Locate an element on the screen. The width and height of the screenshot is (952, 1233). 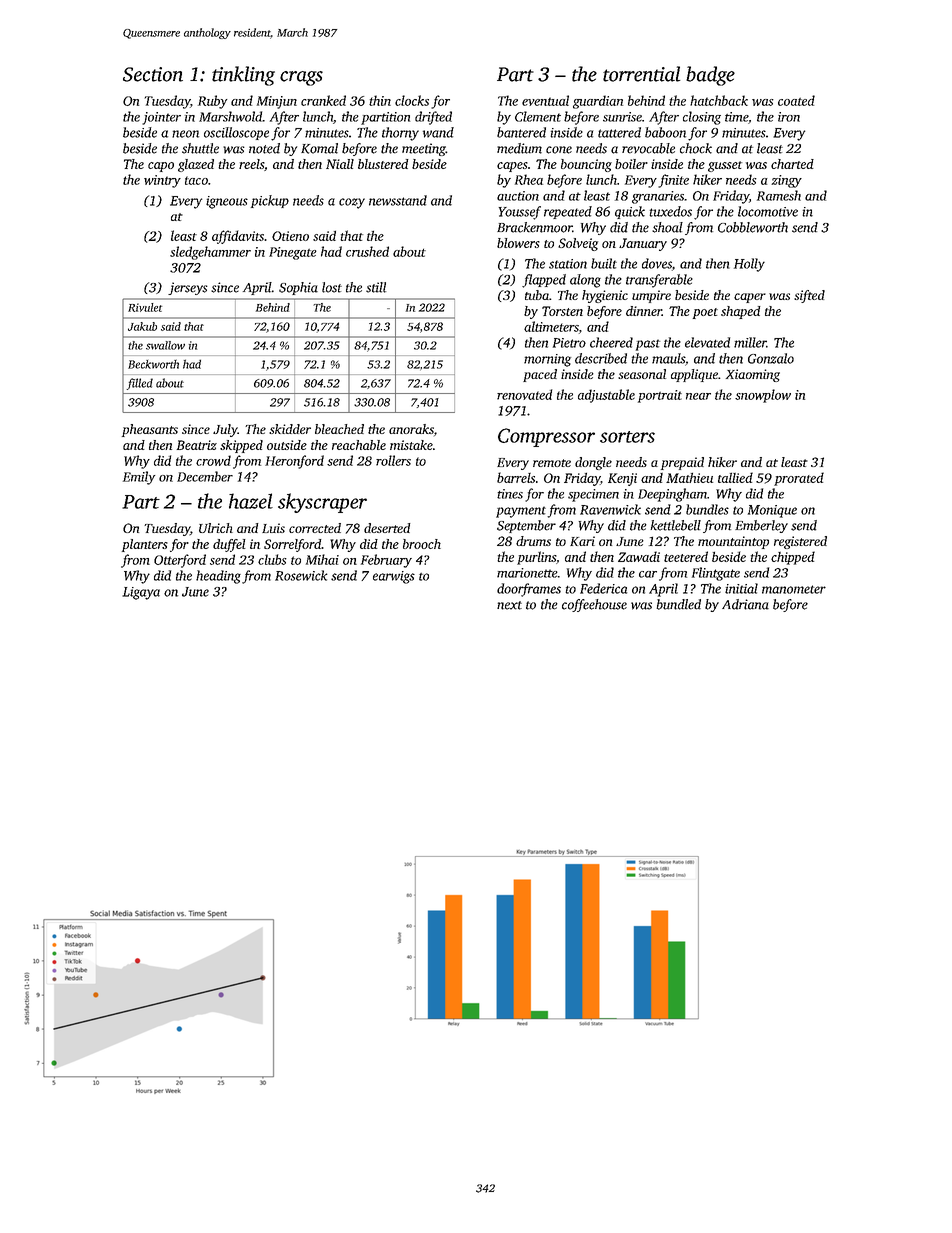
Sophia is located at coordinates (298, 288).
